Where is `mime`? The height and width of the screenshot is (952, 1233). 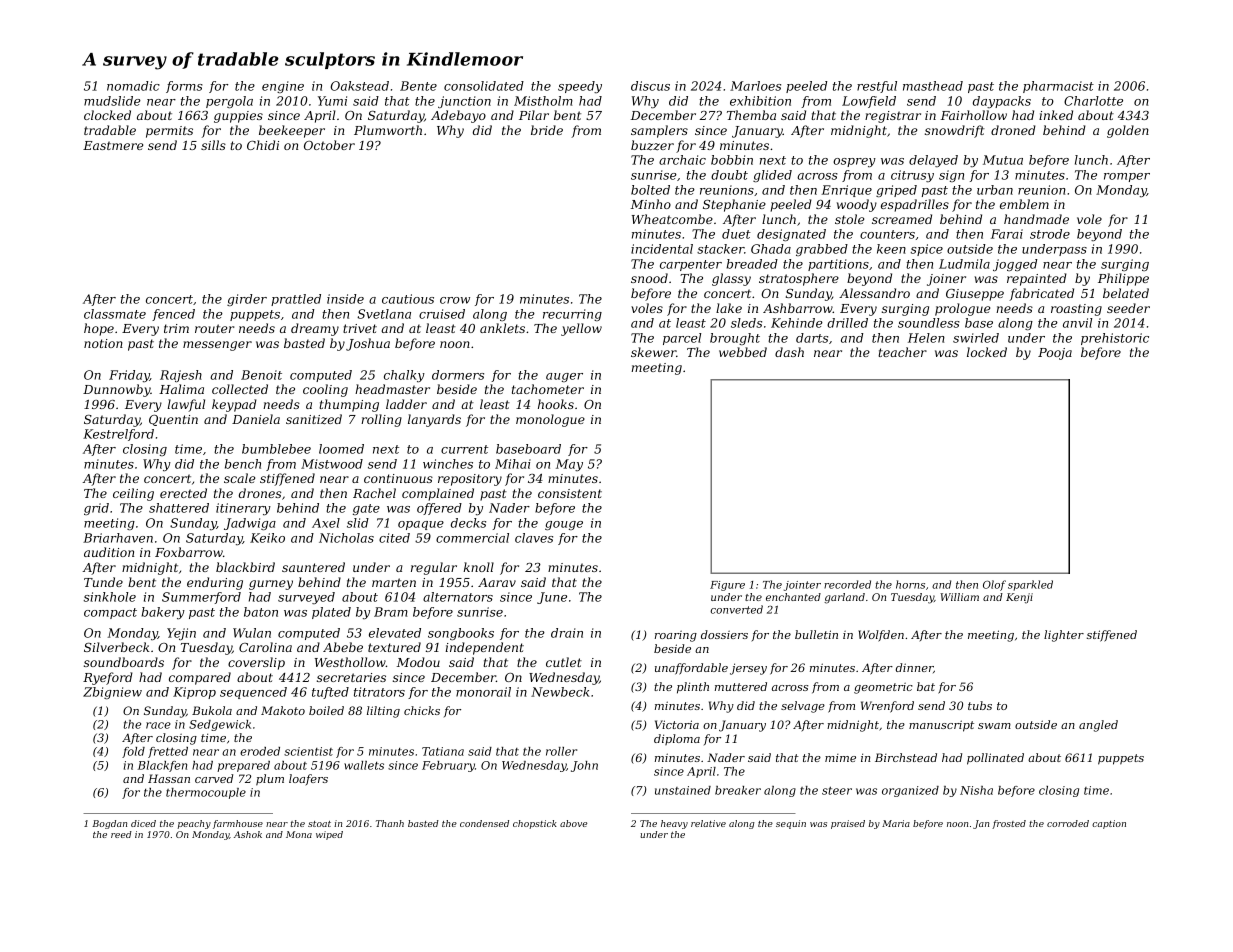 mime is located at coordinates (840, 758).
